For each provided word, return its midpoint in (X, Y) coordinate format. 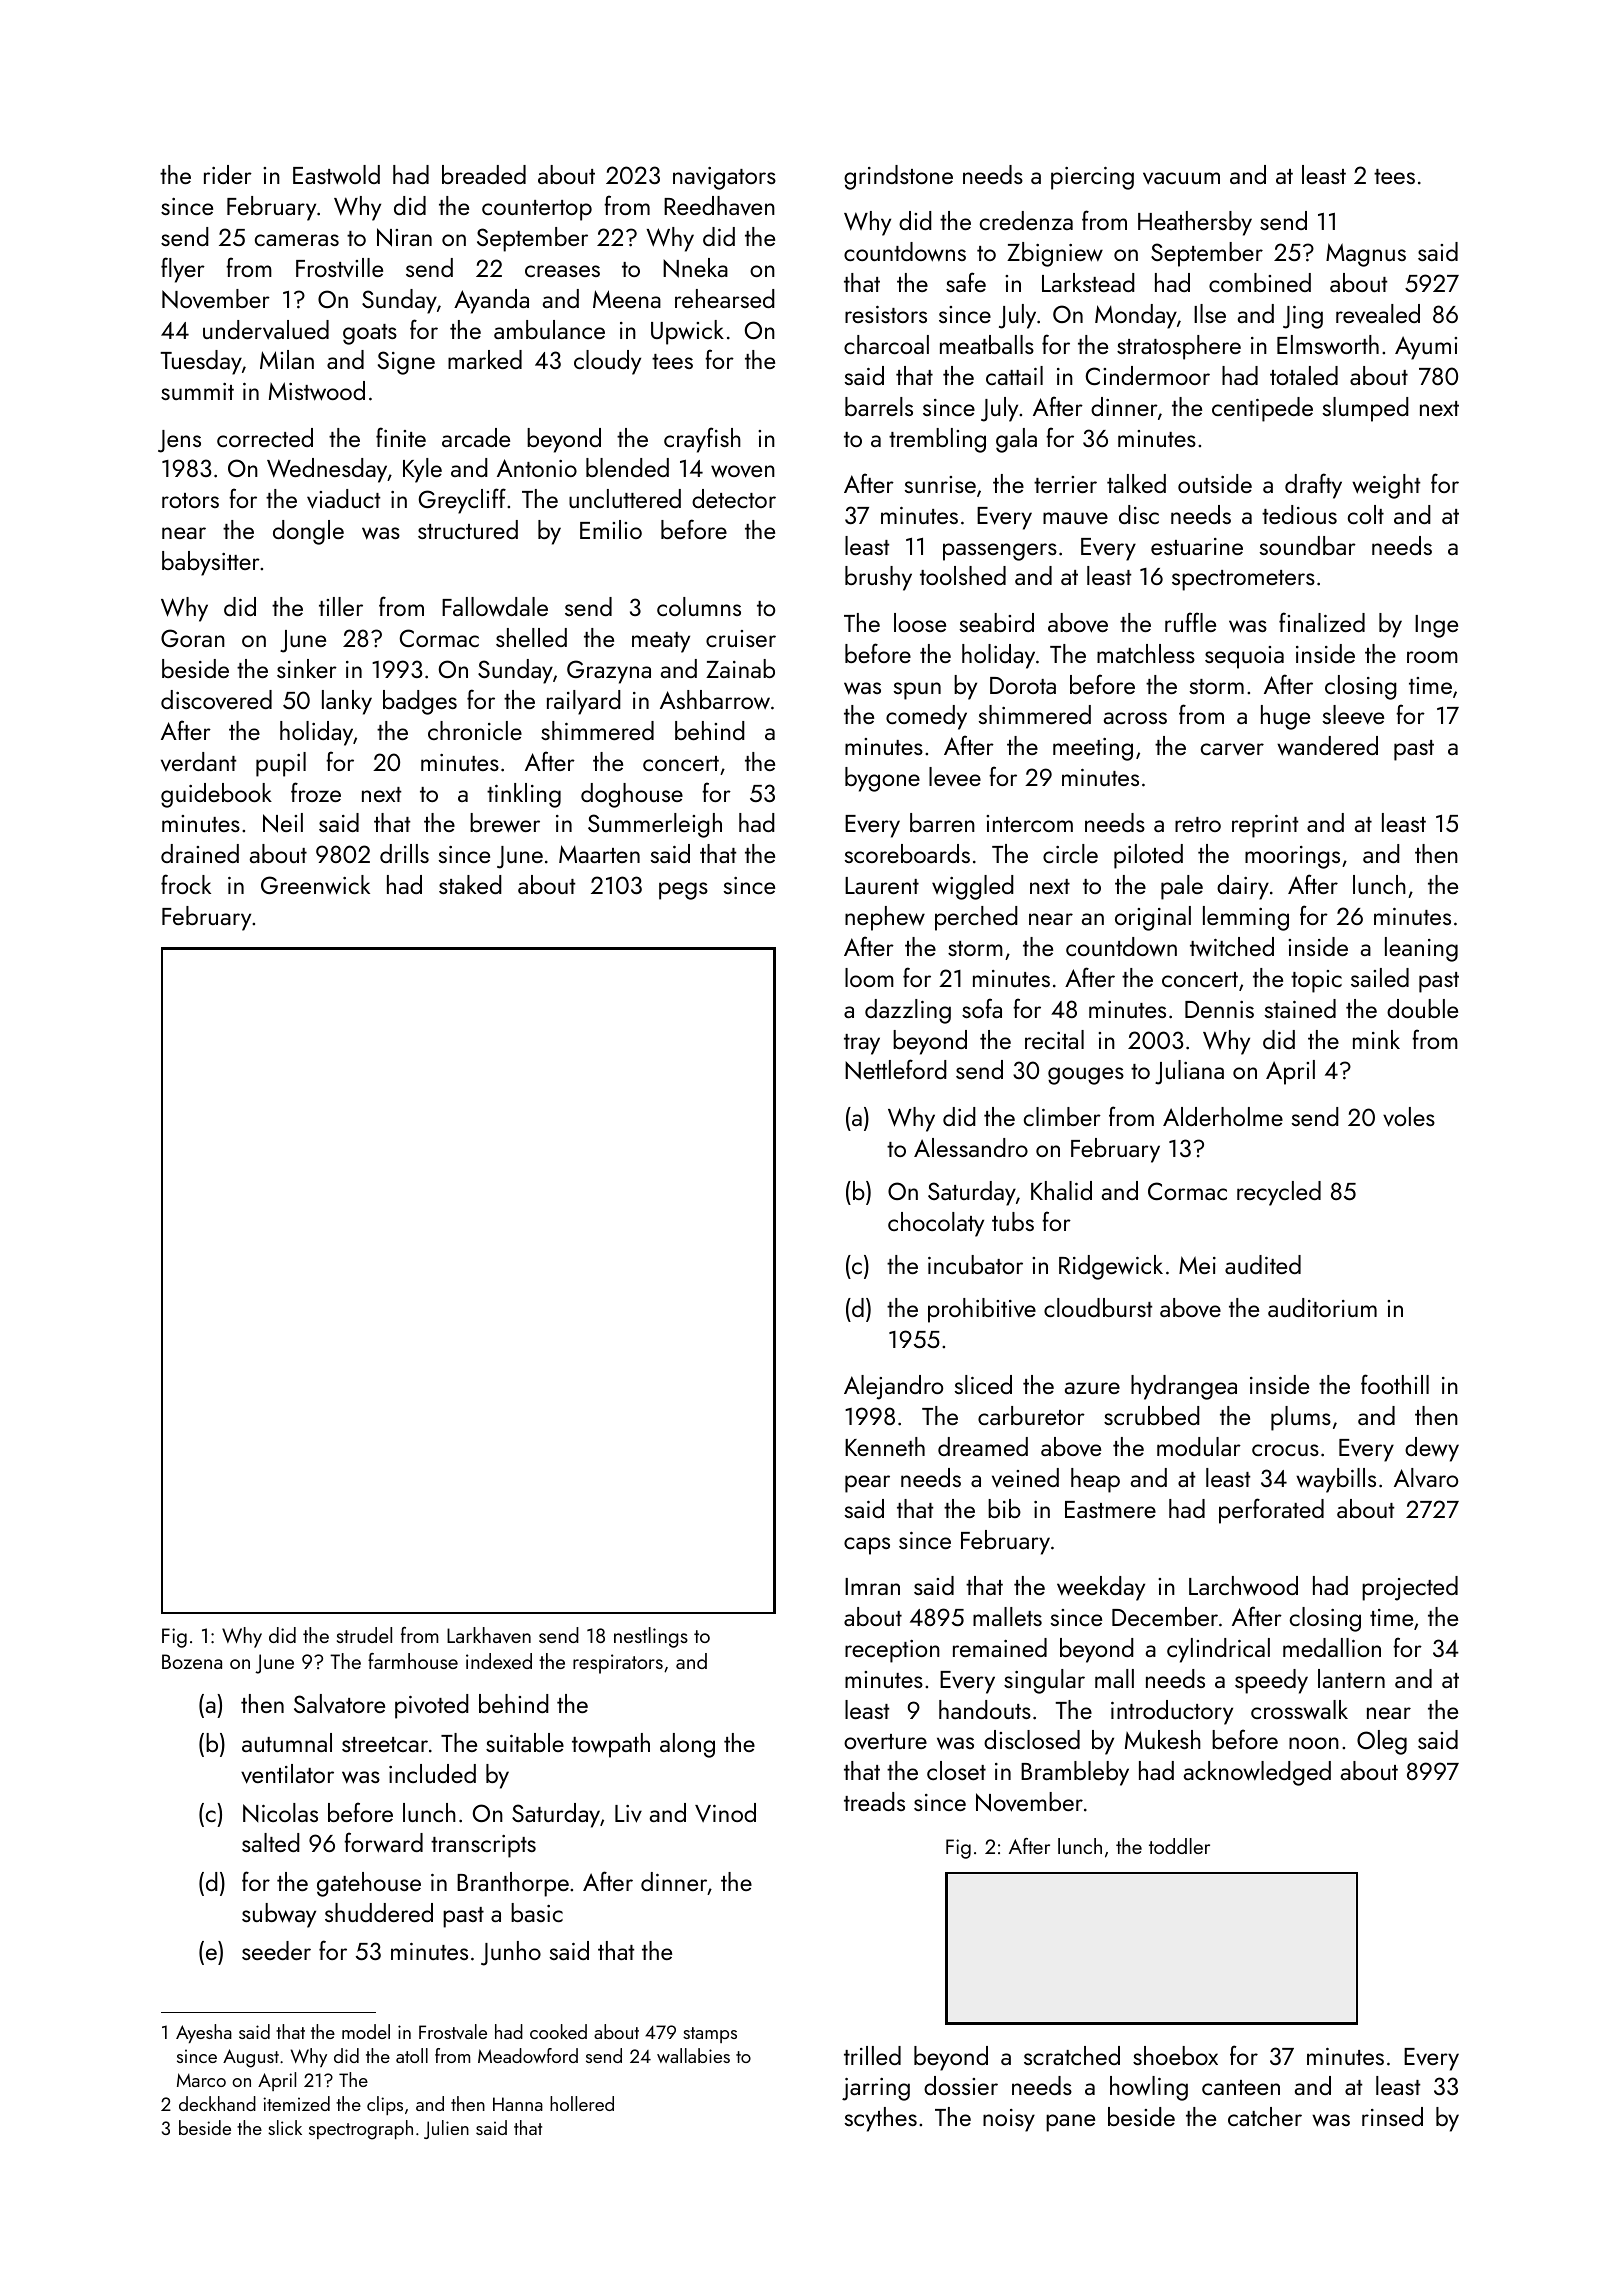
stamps (710, 2035)
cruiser (741, 638)
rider (228, 174)
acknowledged (1257, 1773)
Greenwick (315, 885)
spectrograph (361, 2130)
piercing (1092, 178)
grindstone (898, 177)
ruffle (1190, 622)
